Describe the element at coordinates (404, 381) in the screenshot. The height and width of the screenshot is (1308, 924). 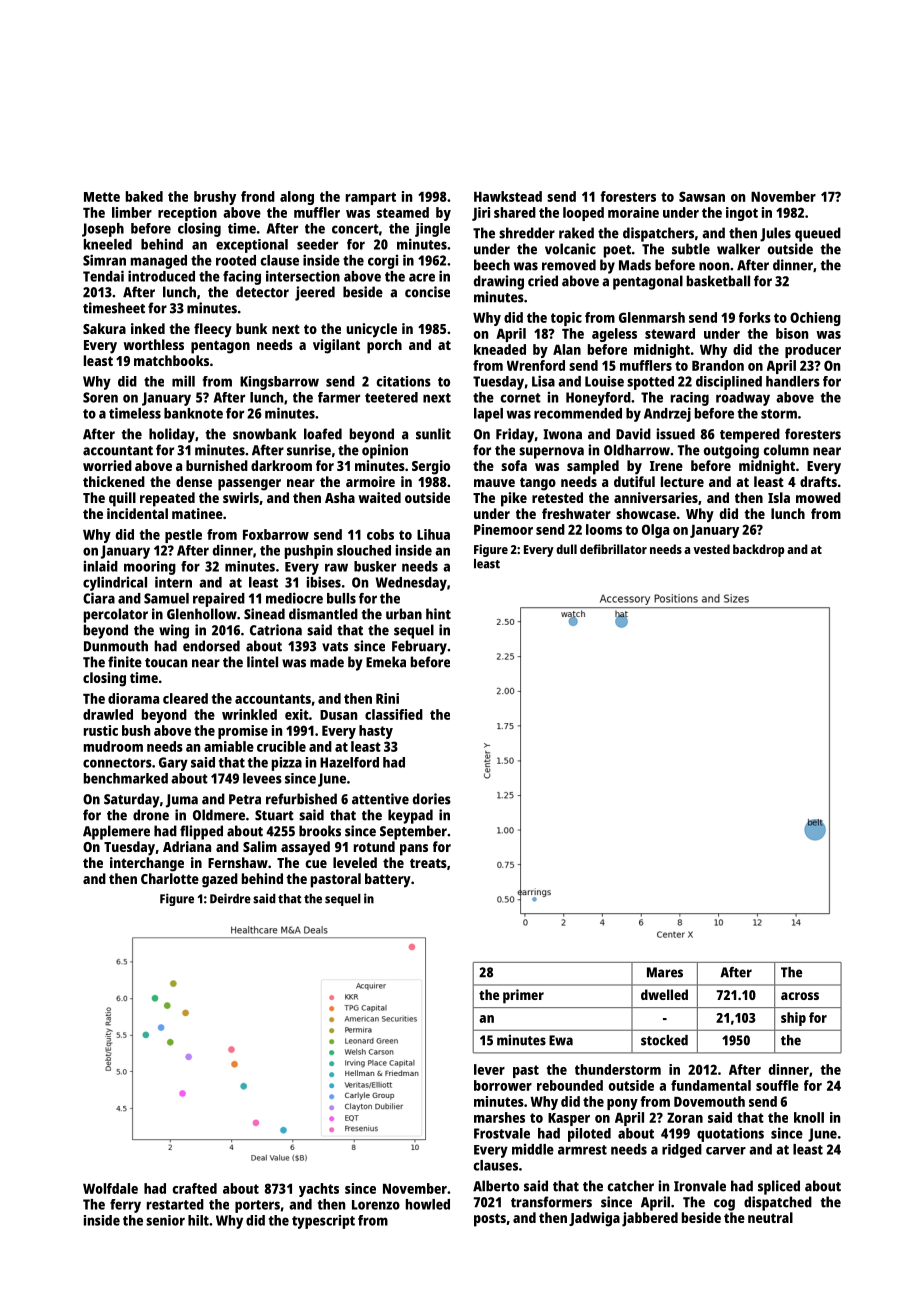
I see `citations` at that location.
